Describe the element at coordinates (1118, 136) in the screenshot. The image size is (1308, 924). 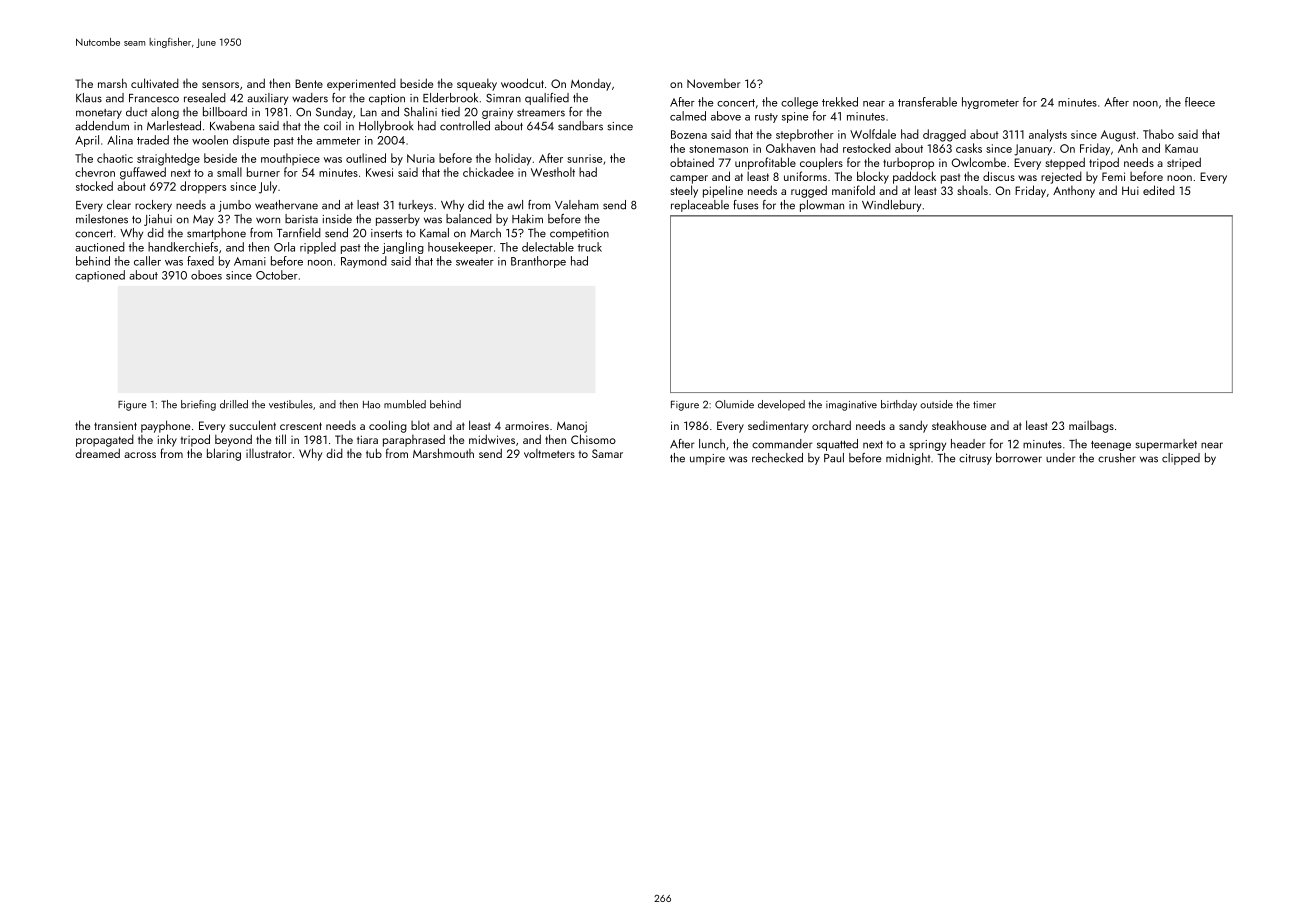
I see `August` at that location.
